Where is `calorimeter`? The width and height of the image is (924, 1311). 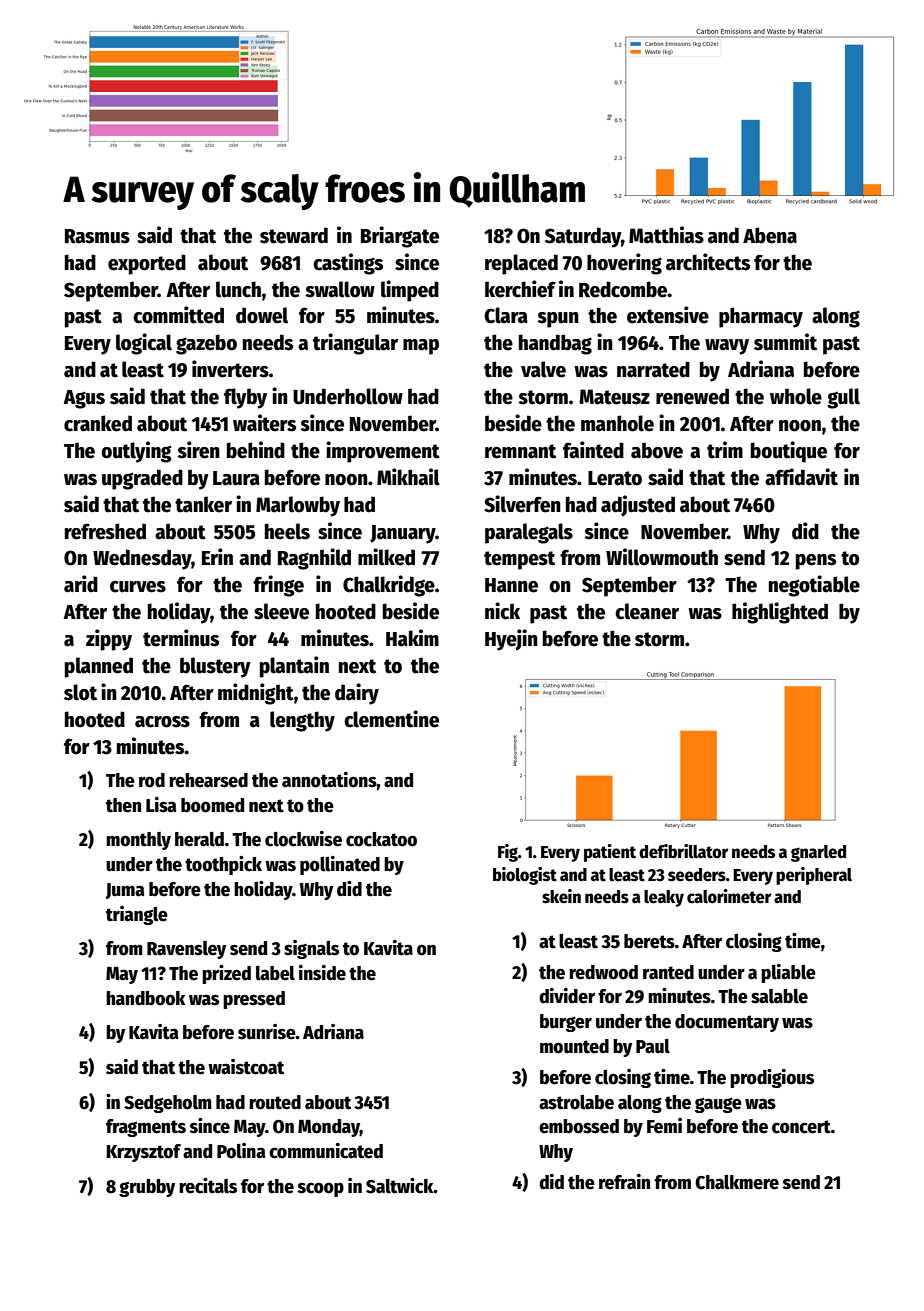 calorimeter is located at coordinates (729, 896).
